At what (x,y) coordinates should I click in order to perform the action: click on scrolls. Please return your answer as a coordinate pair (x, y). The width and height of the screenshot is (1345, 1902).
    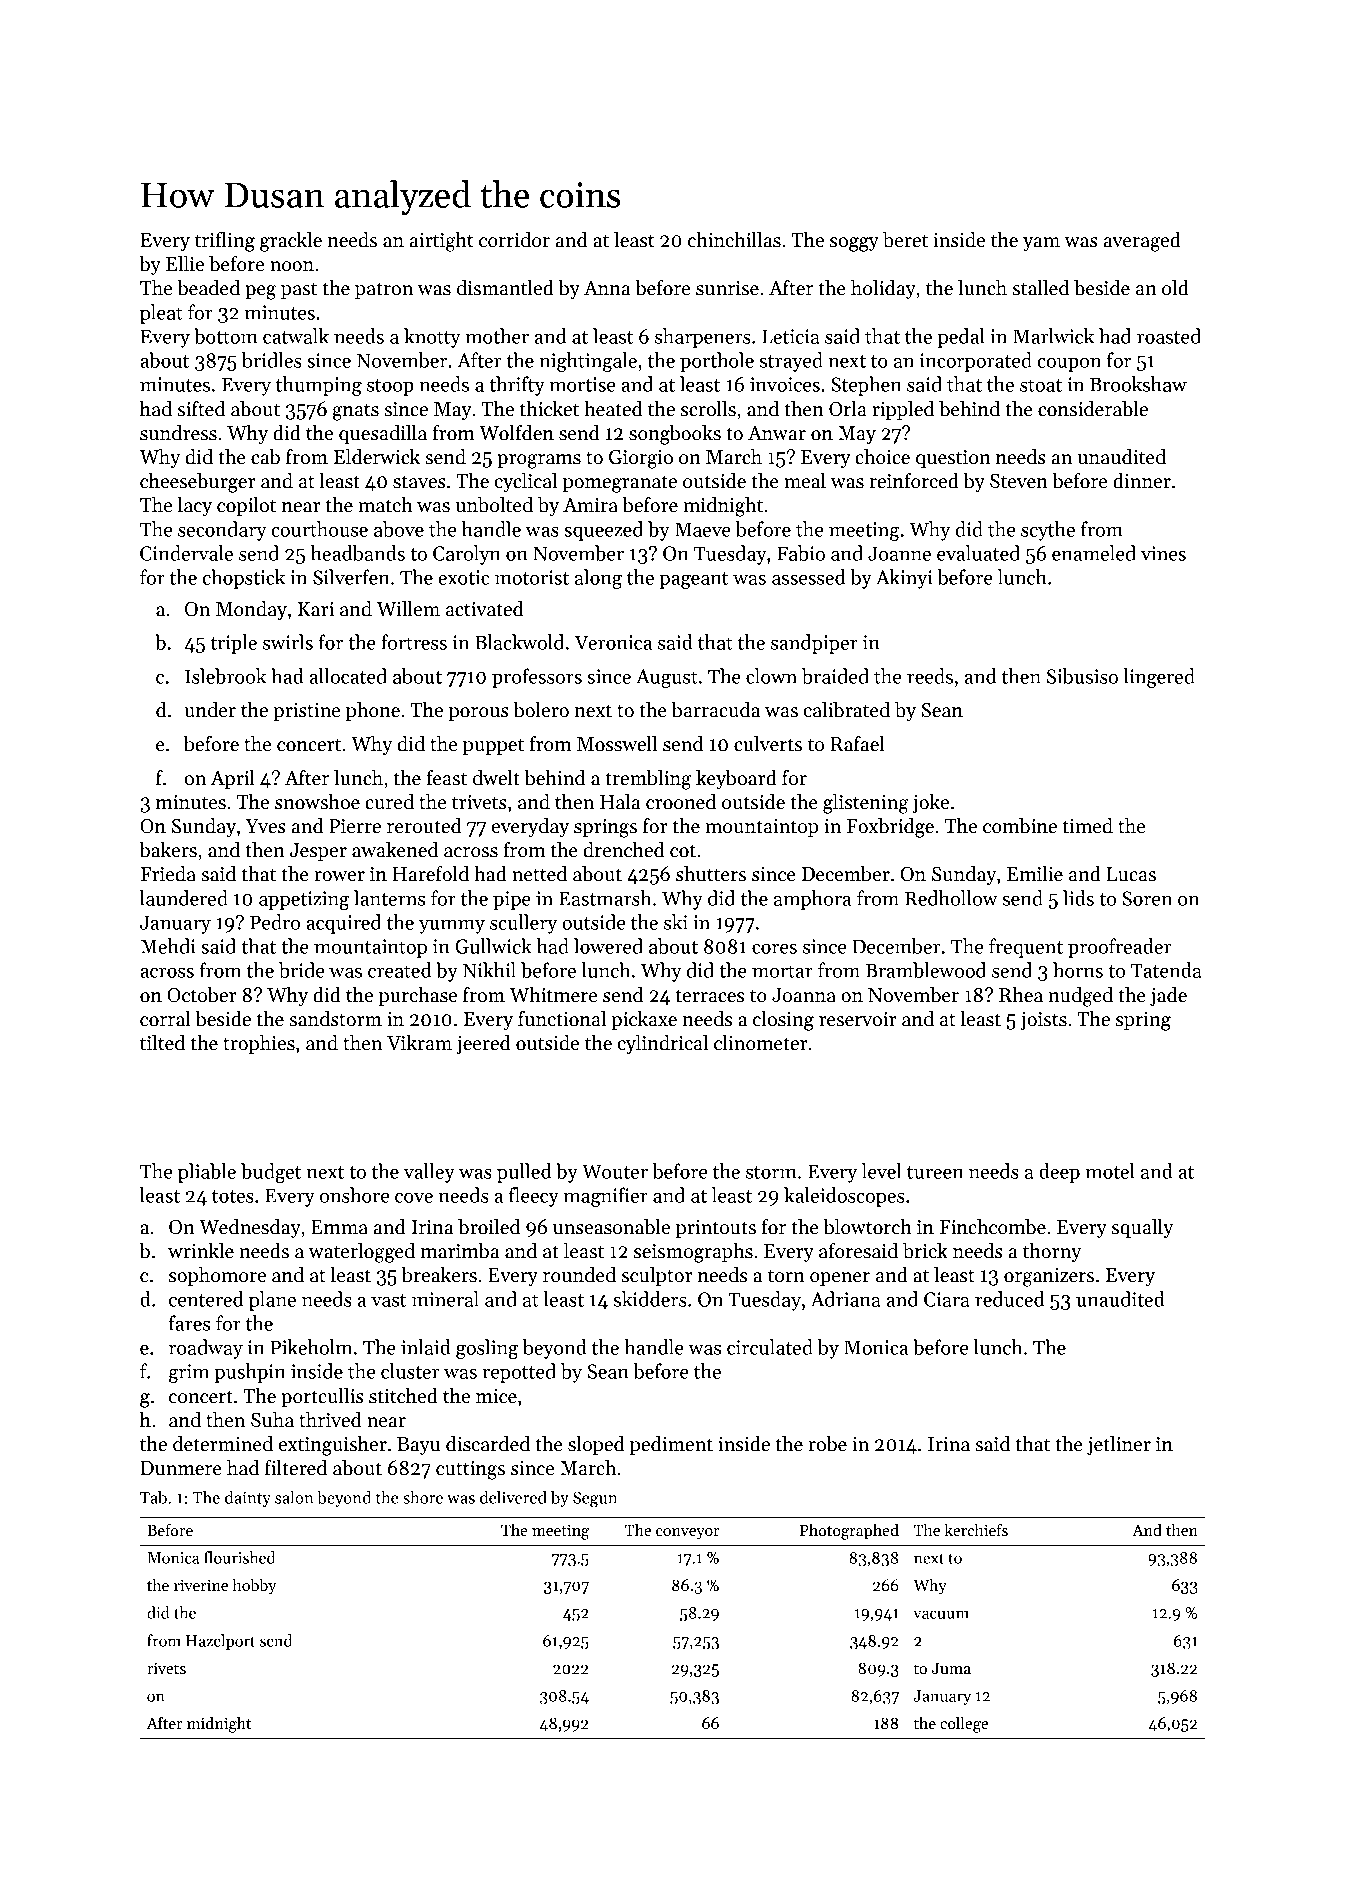
    Looking at the image, I should click on (708, 409).
